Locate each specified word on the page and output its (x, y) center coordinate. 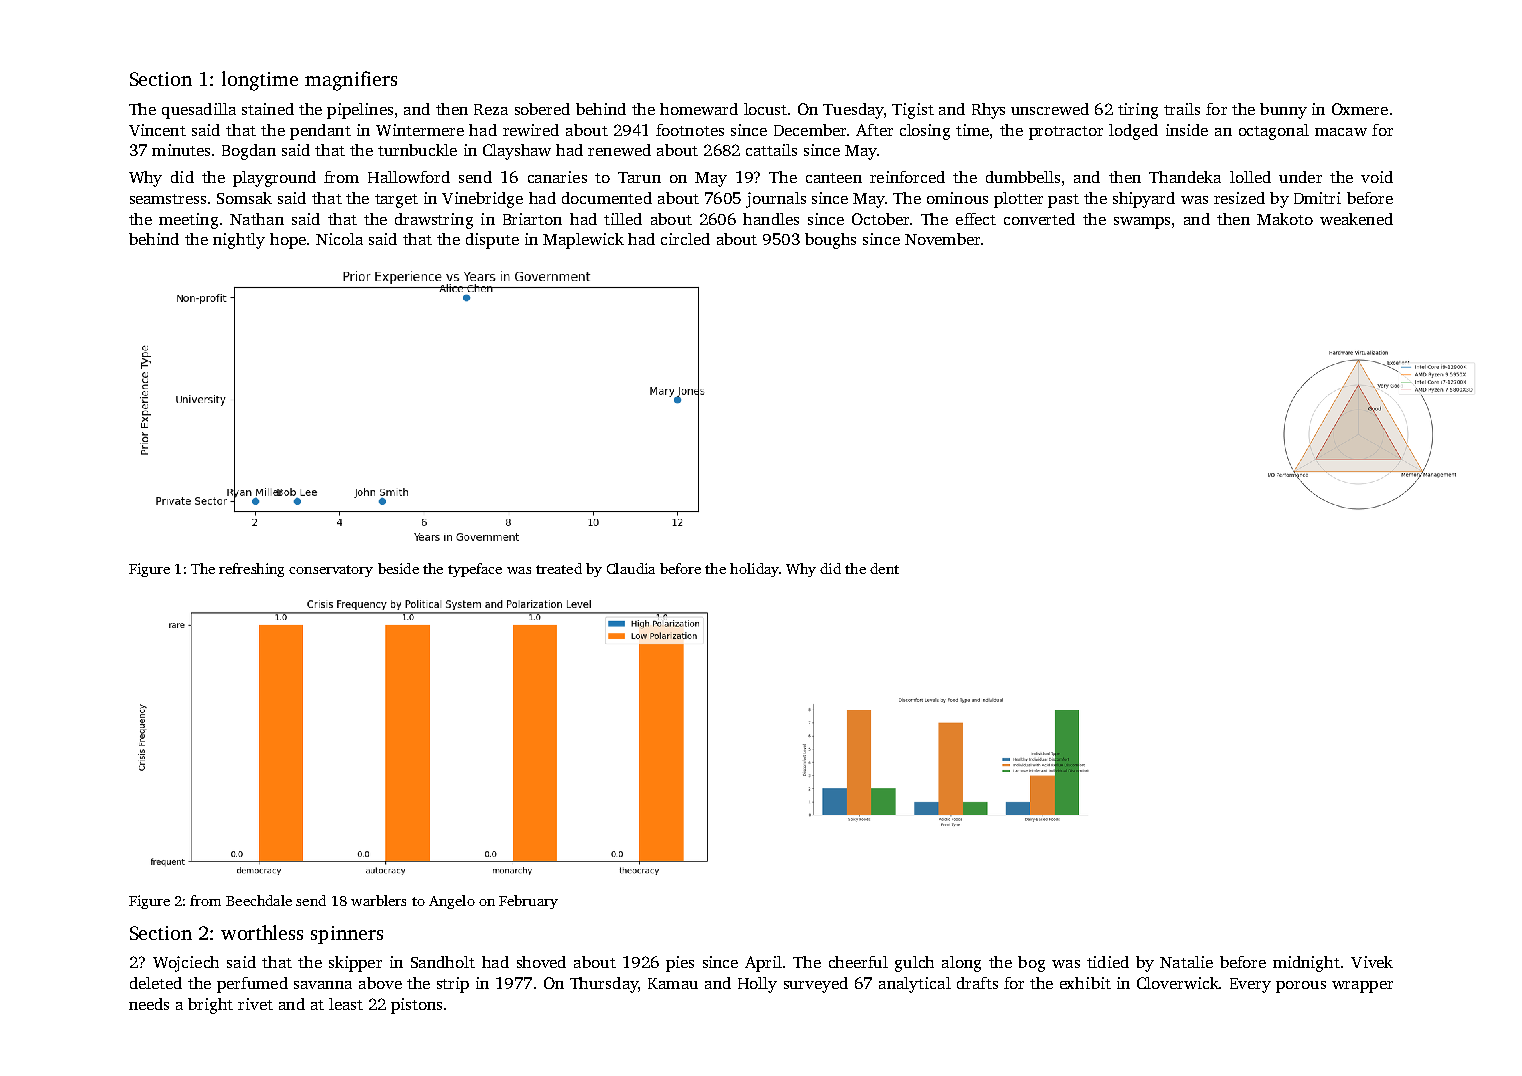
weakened (1356, 219)
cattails (771, 150)
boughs (830, 241)
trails (1182, 109)
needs (149, 1004)
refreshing (251, 570)
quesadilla (199, 111)
